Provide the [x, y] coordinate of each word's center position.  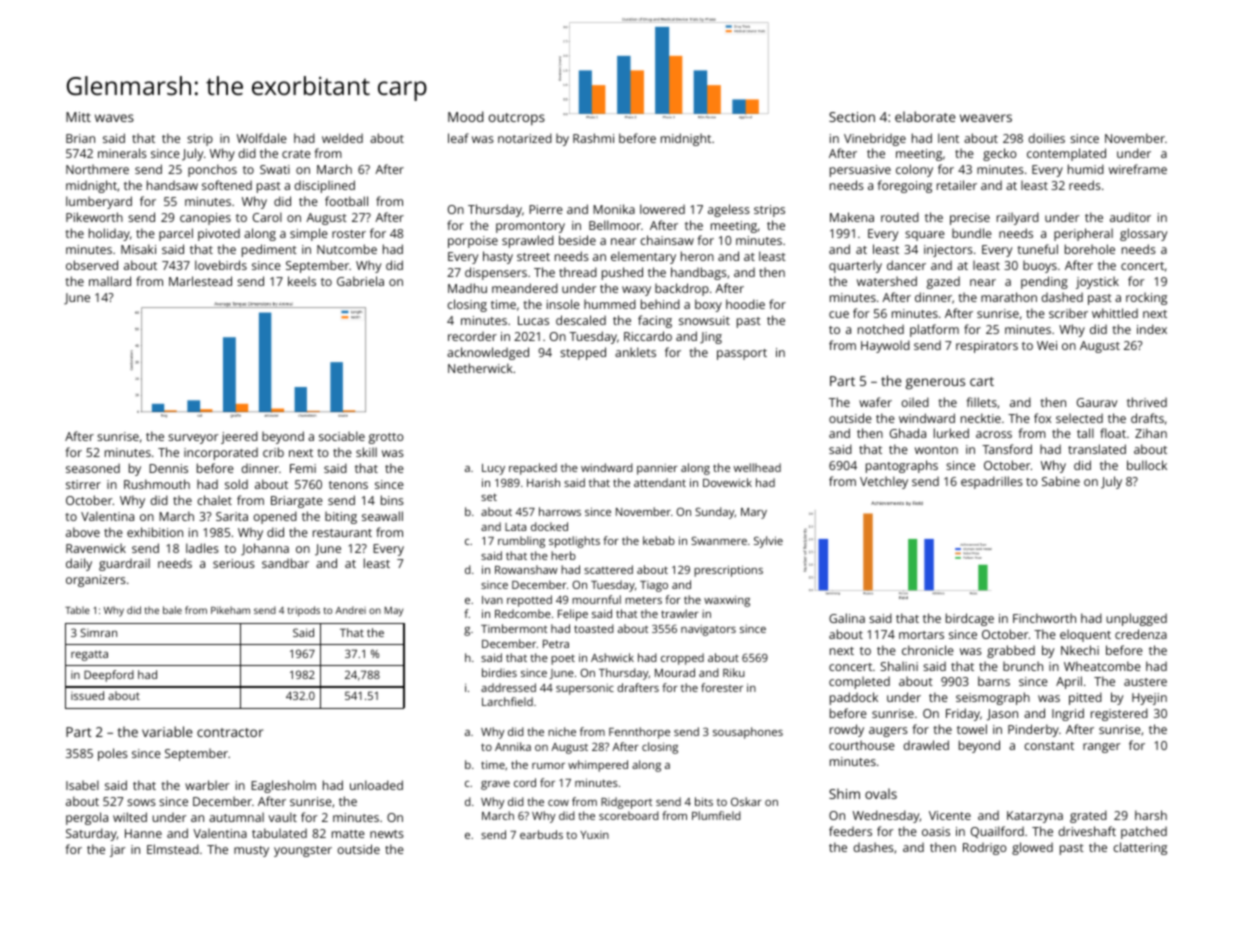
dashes [873, 847]
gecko [1000, 154]
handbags [699, 273]
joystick [1097, 282]
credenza [1141, 634]
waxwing [727, 601]
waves [114, 118]
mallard [110, 281]
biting [341, 517]
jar [117, 851]
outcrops [517, 119]
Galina [847, 618]
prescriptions [728, 571]
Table [77, 610]
